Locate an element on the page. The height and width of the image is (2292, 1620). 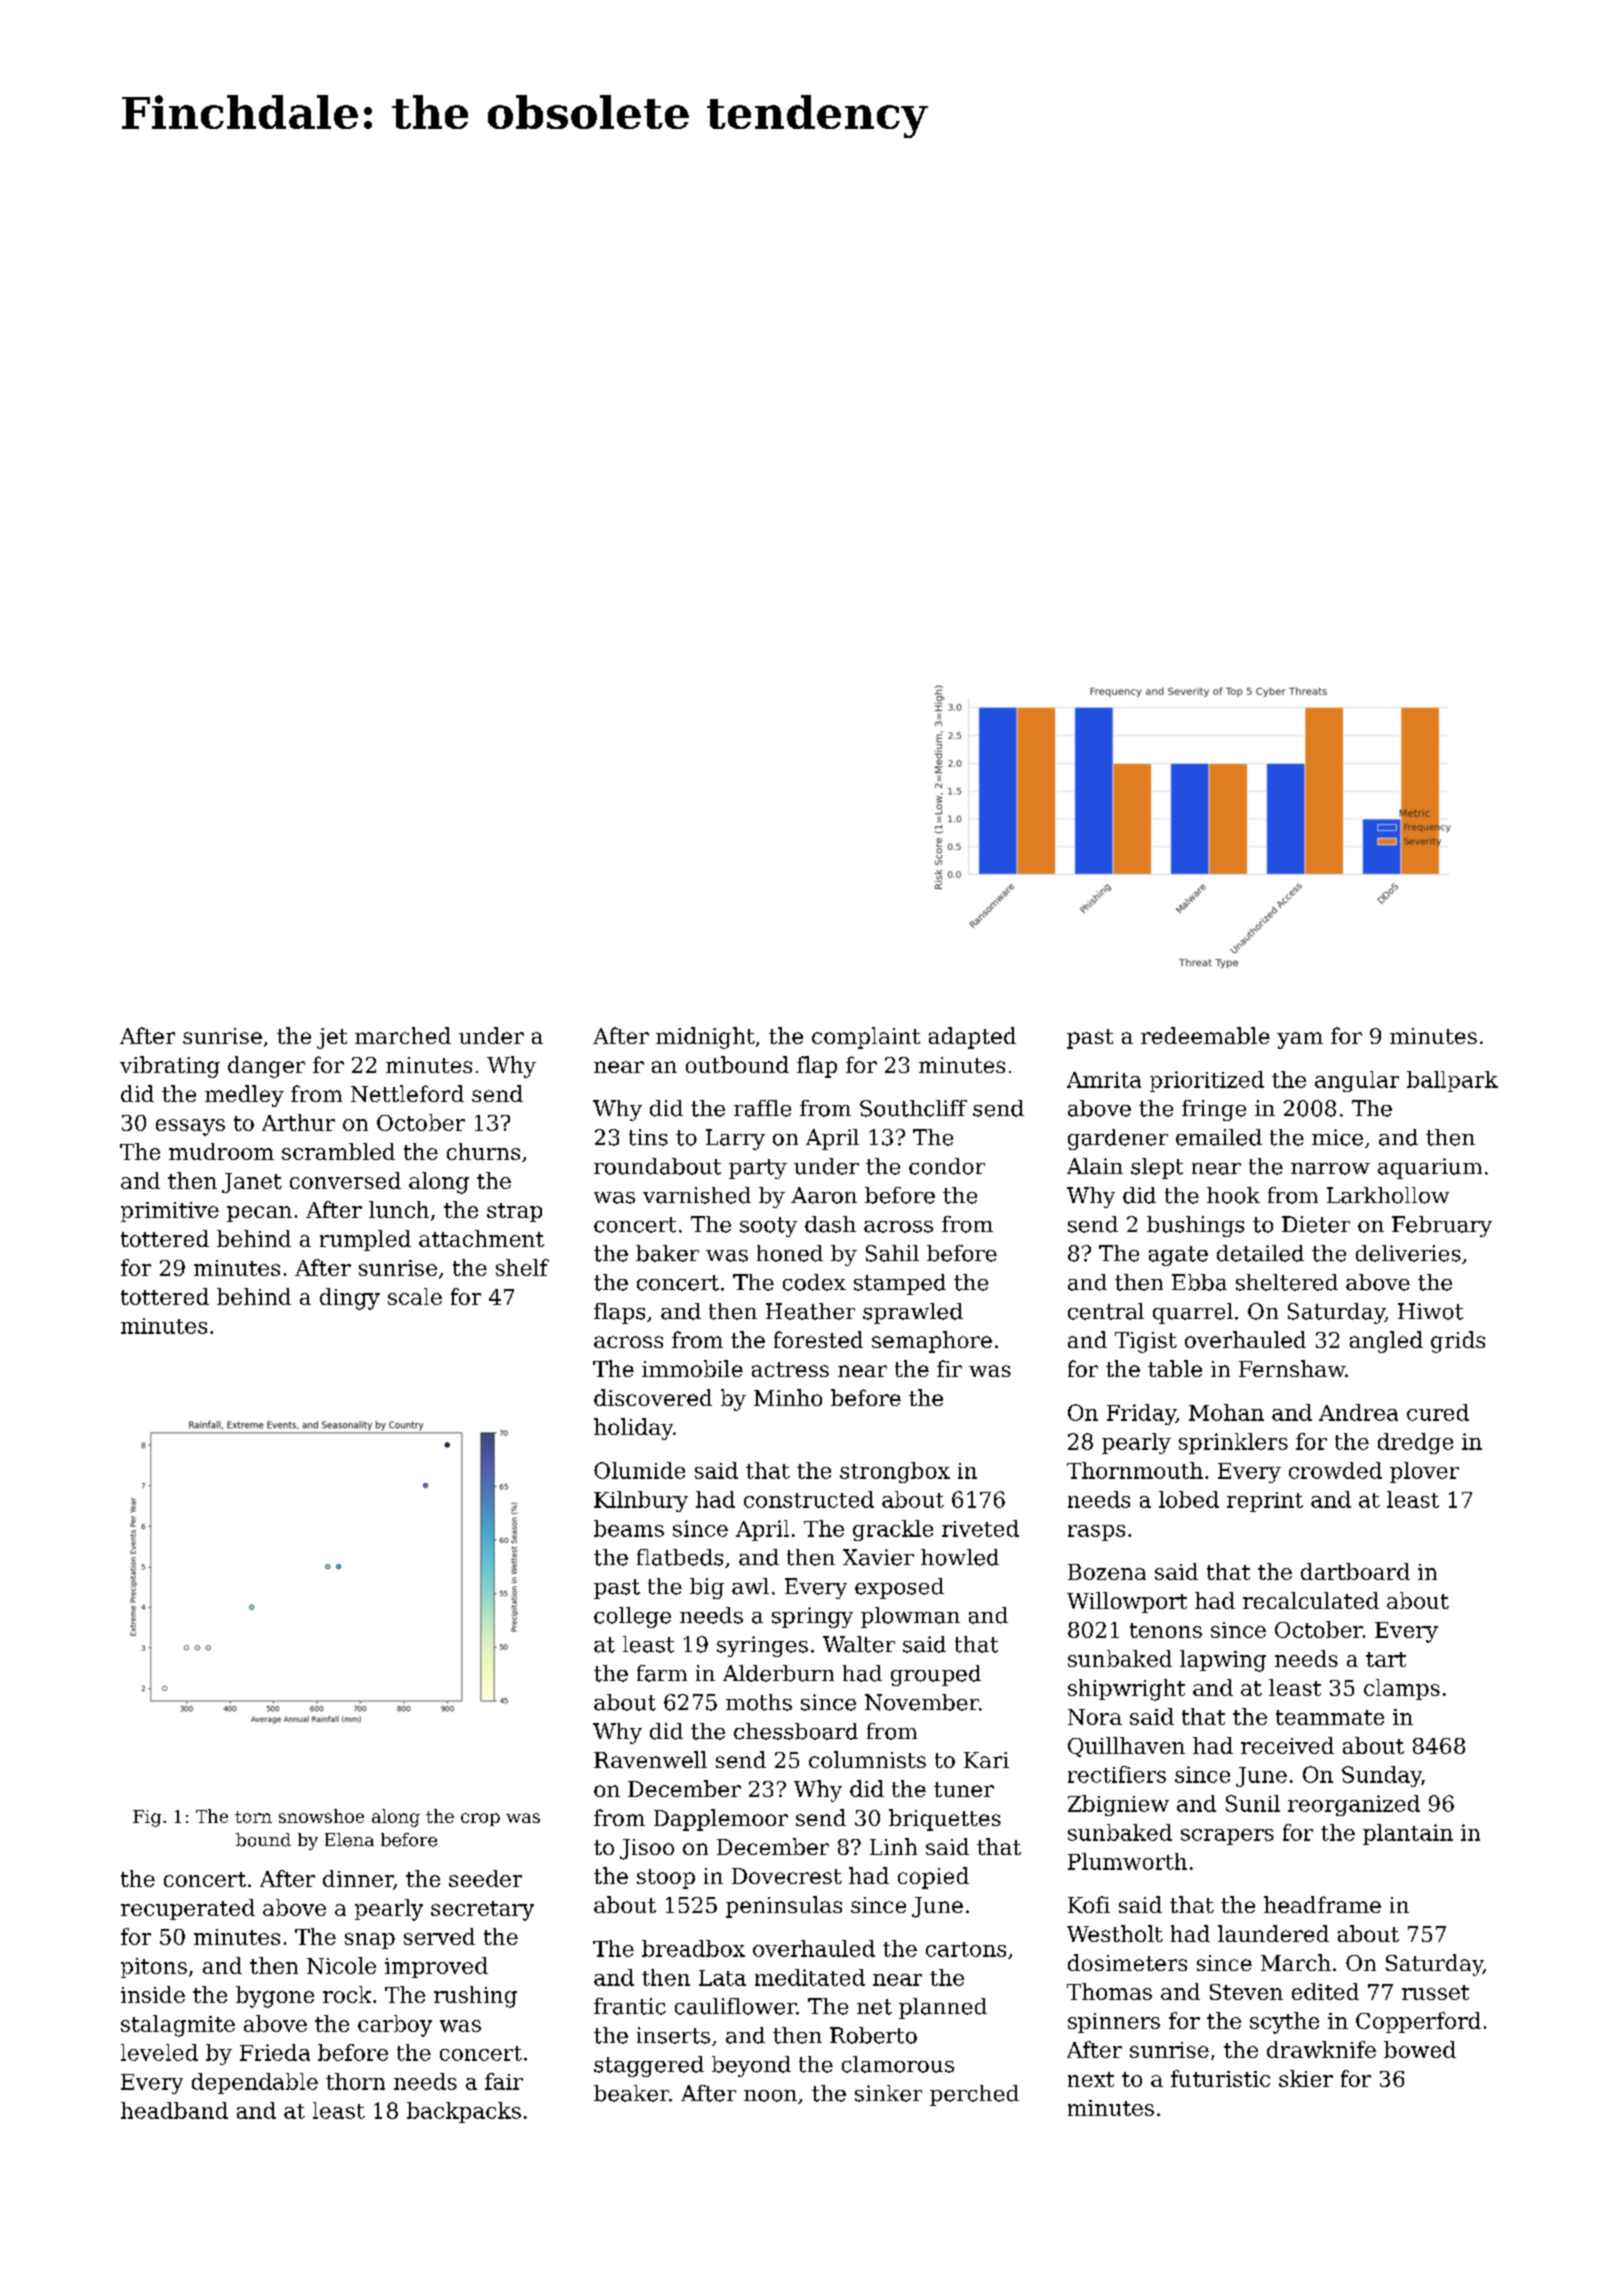
perched is located at coordinates (974, 2095).
